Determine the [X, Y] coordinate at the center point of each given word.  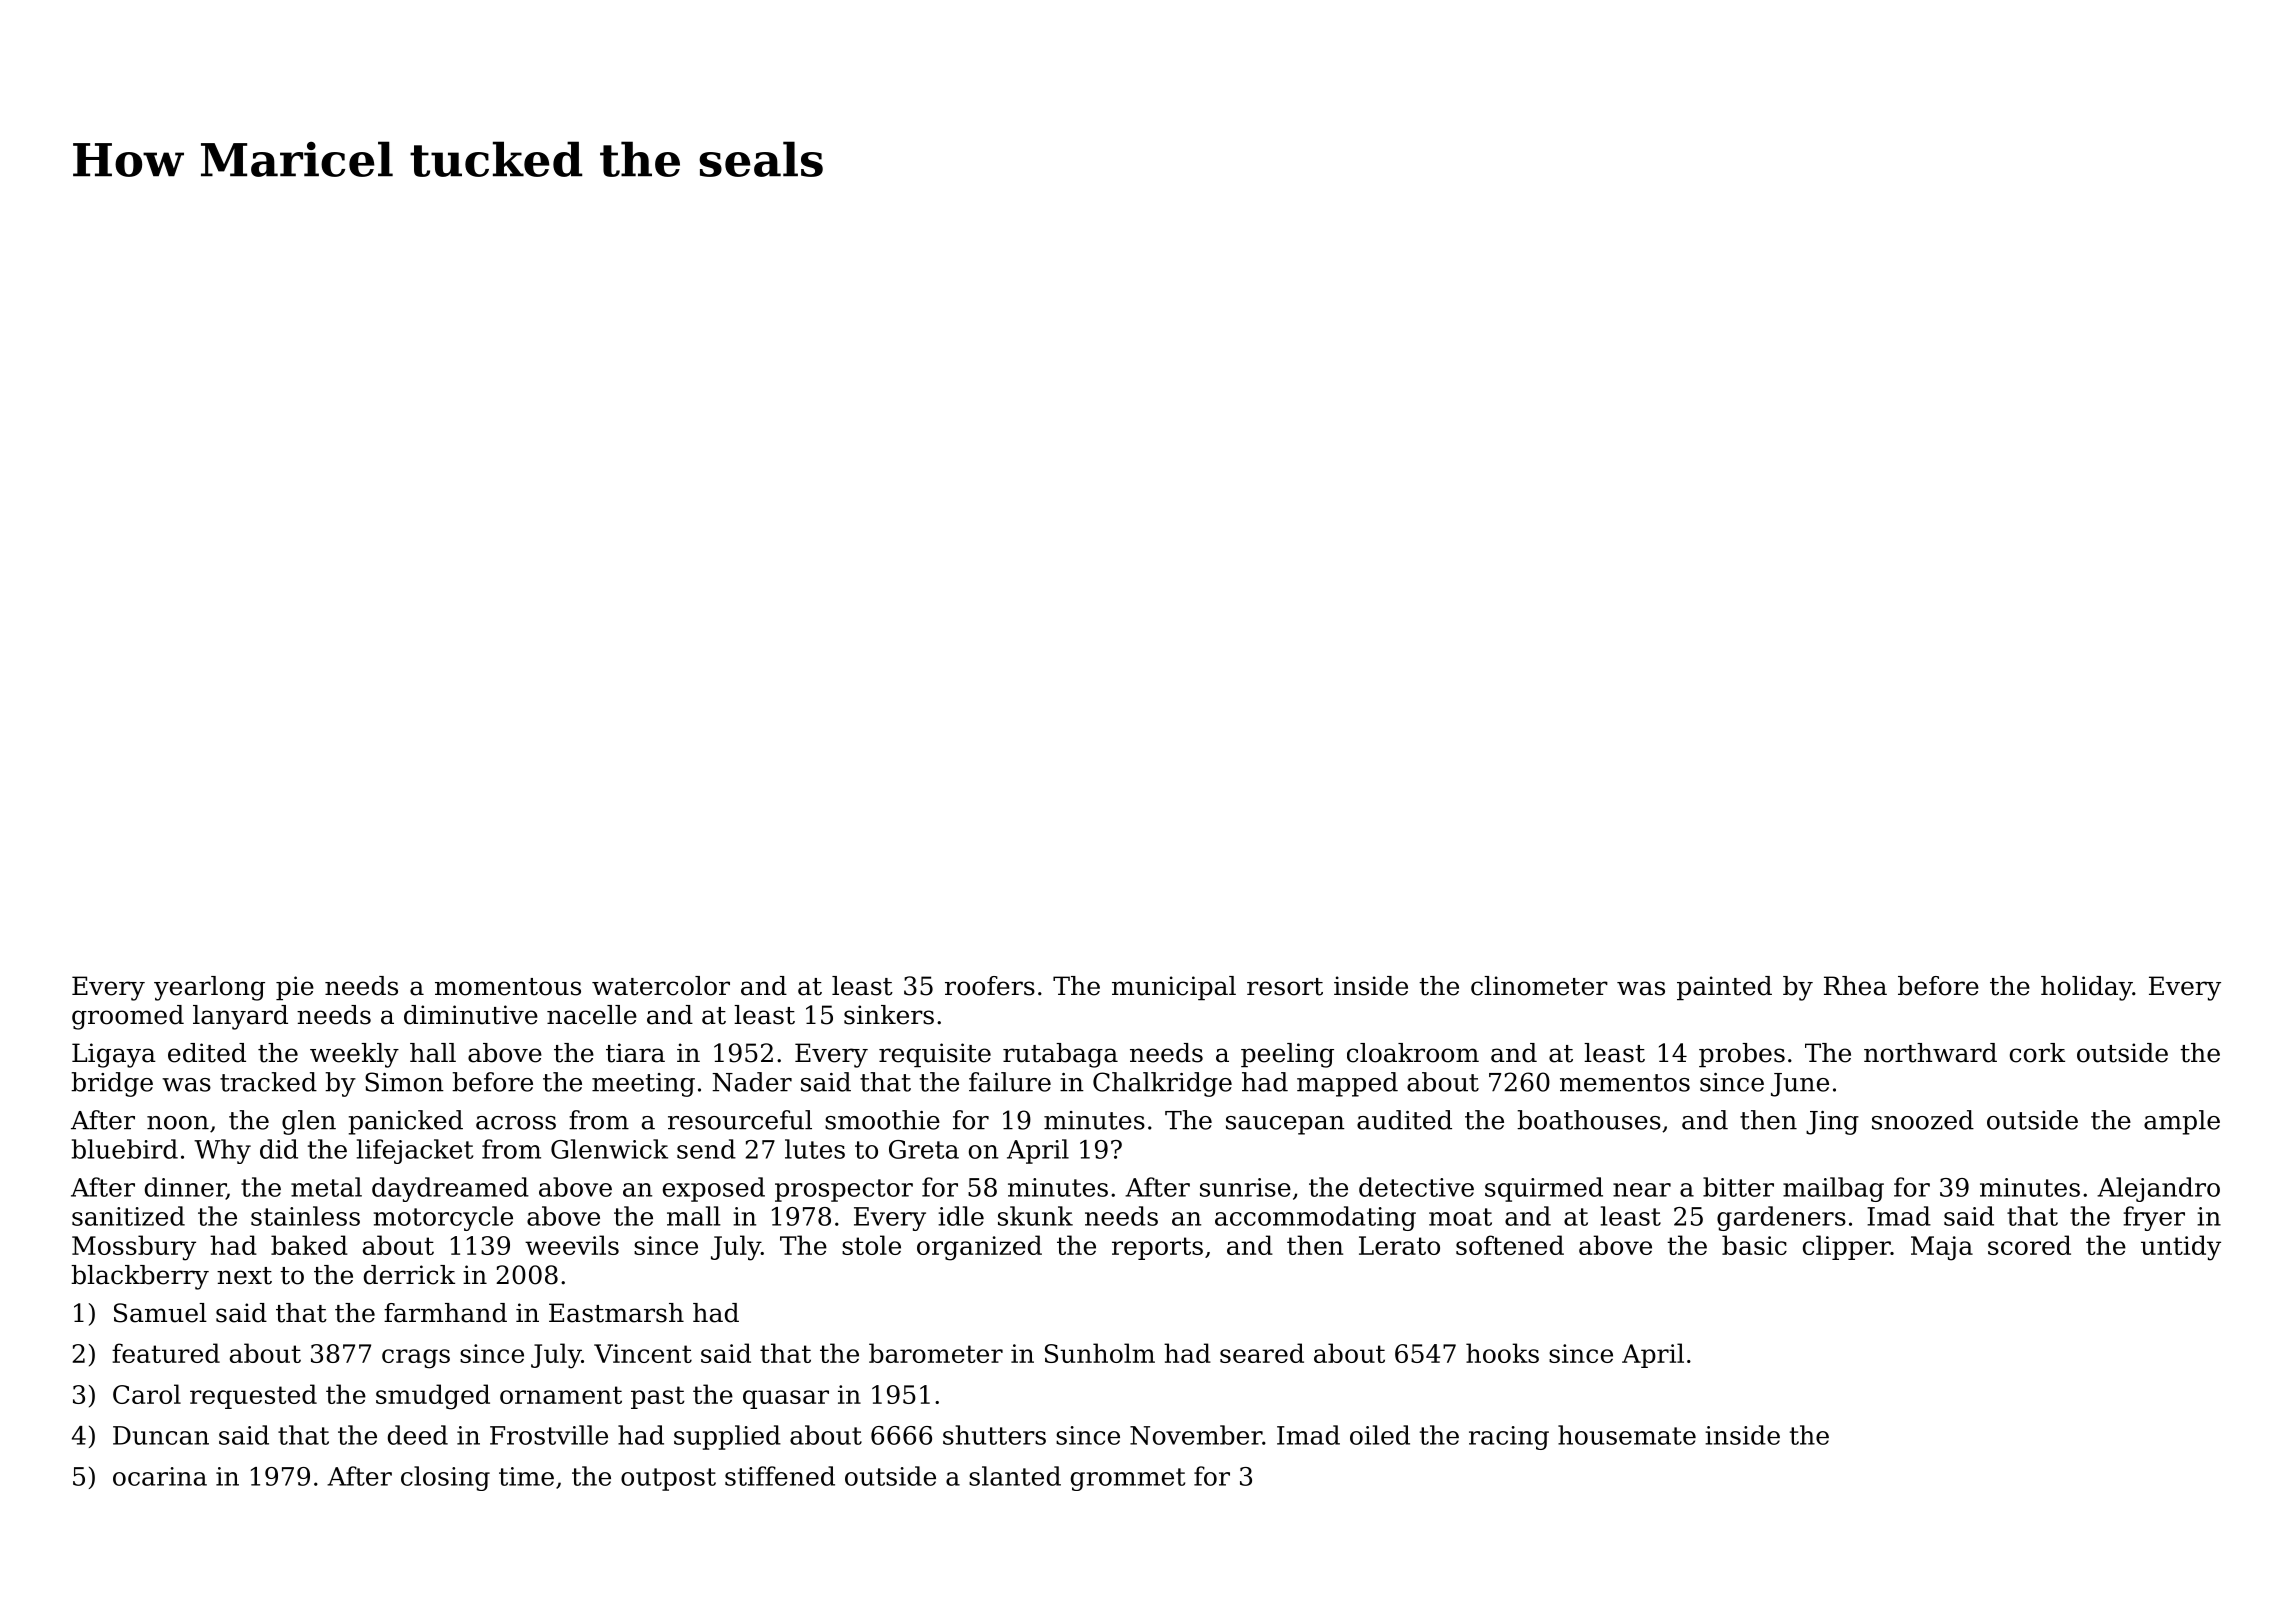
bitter [1738, 1187]
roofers [990, 986]
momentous [508, 987]
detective [1416, 1187]
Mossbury [134, 1248]
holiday [2087, 988]
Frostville [549, 1435]
